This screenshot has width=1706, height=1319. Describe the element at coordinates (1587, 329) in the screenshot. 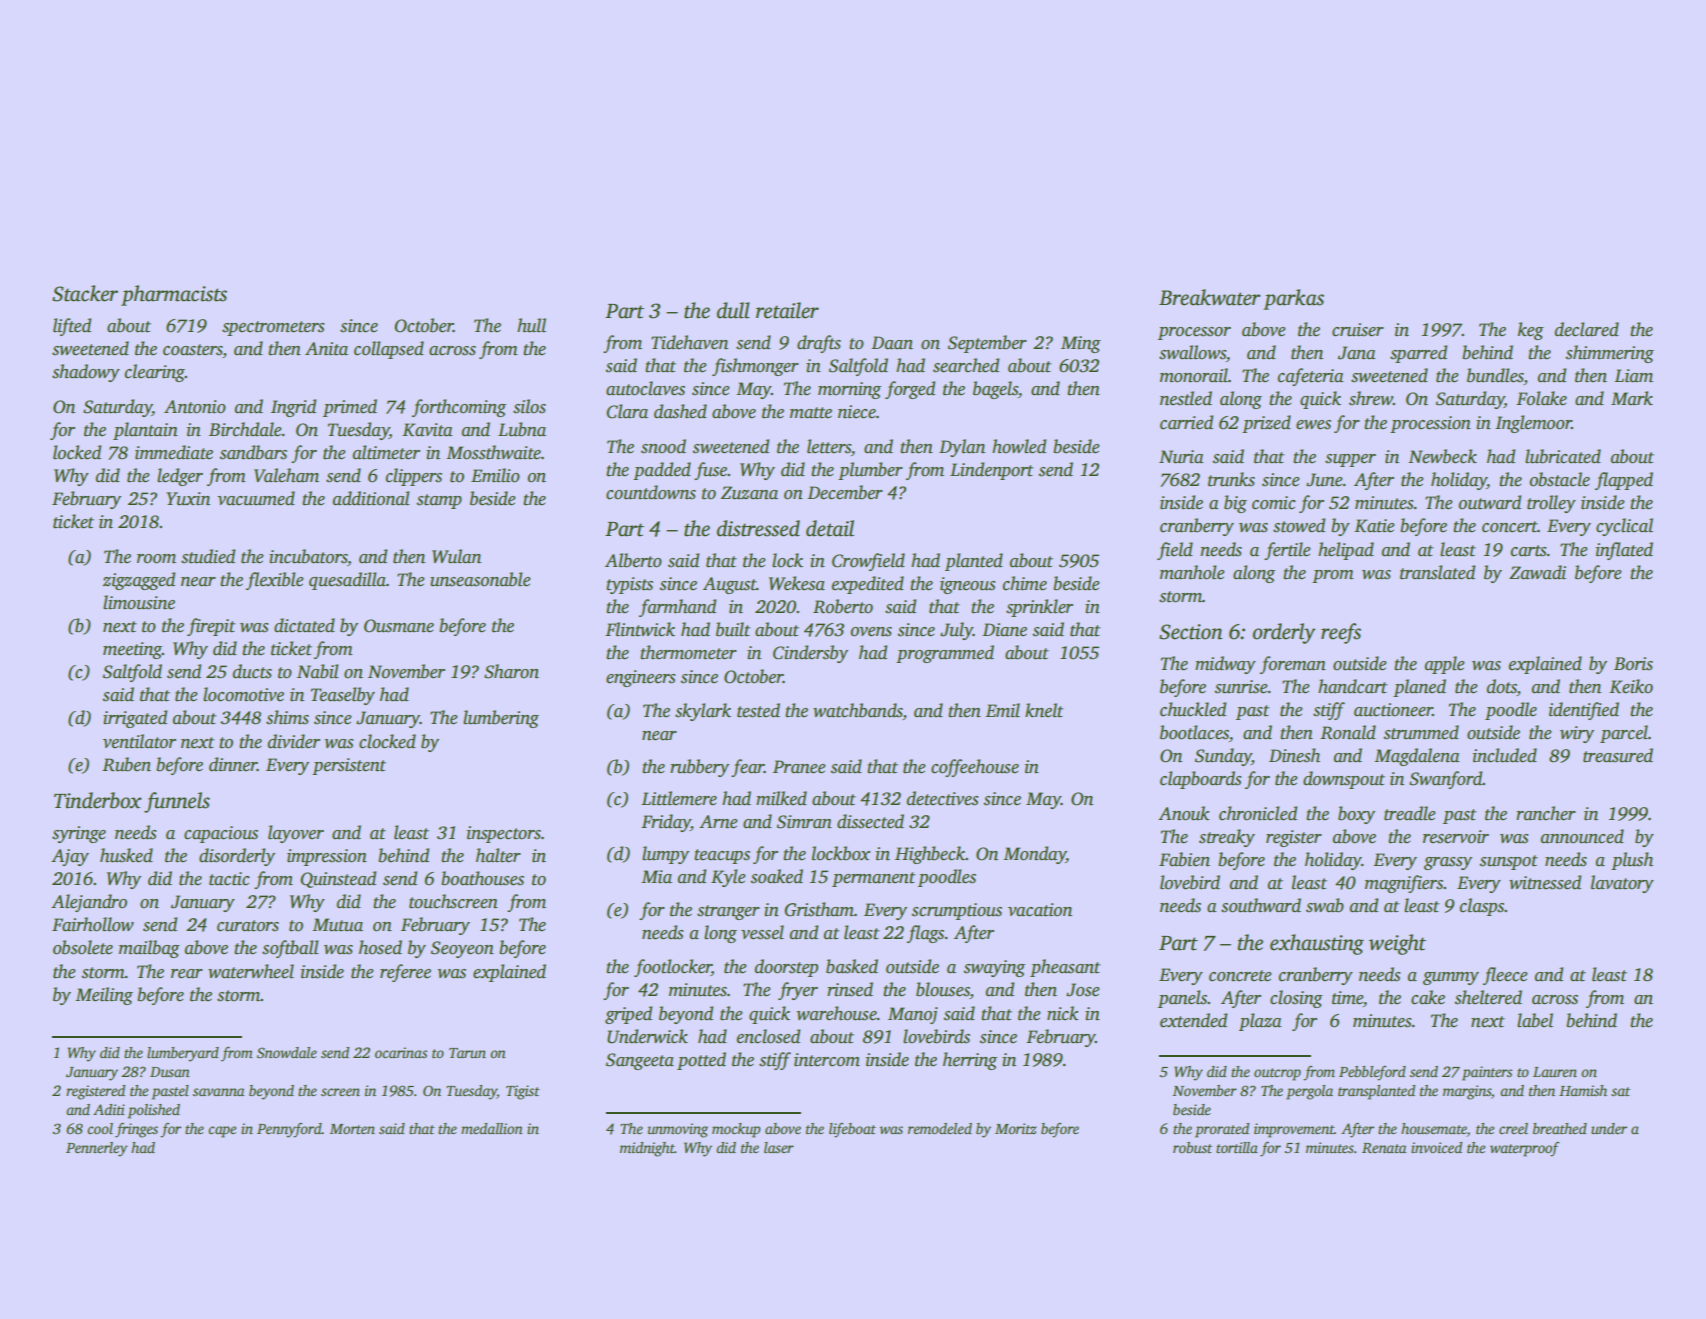

I see `declared` at that location.
